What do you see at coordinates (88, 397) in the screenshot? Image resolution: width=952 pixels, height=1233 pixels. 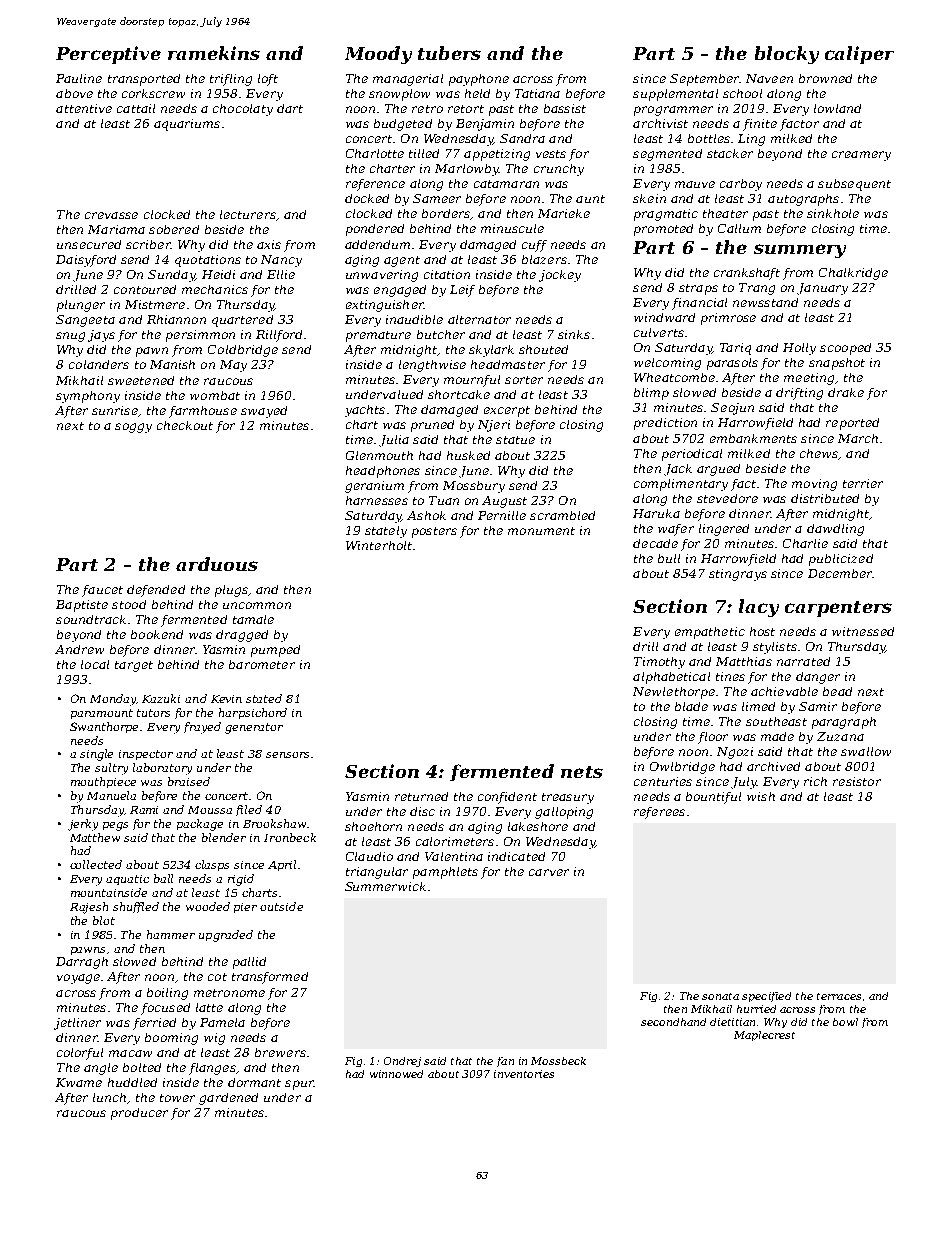 I see `symphony` at bounding box center [88, 397].
